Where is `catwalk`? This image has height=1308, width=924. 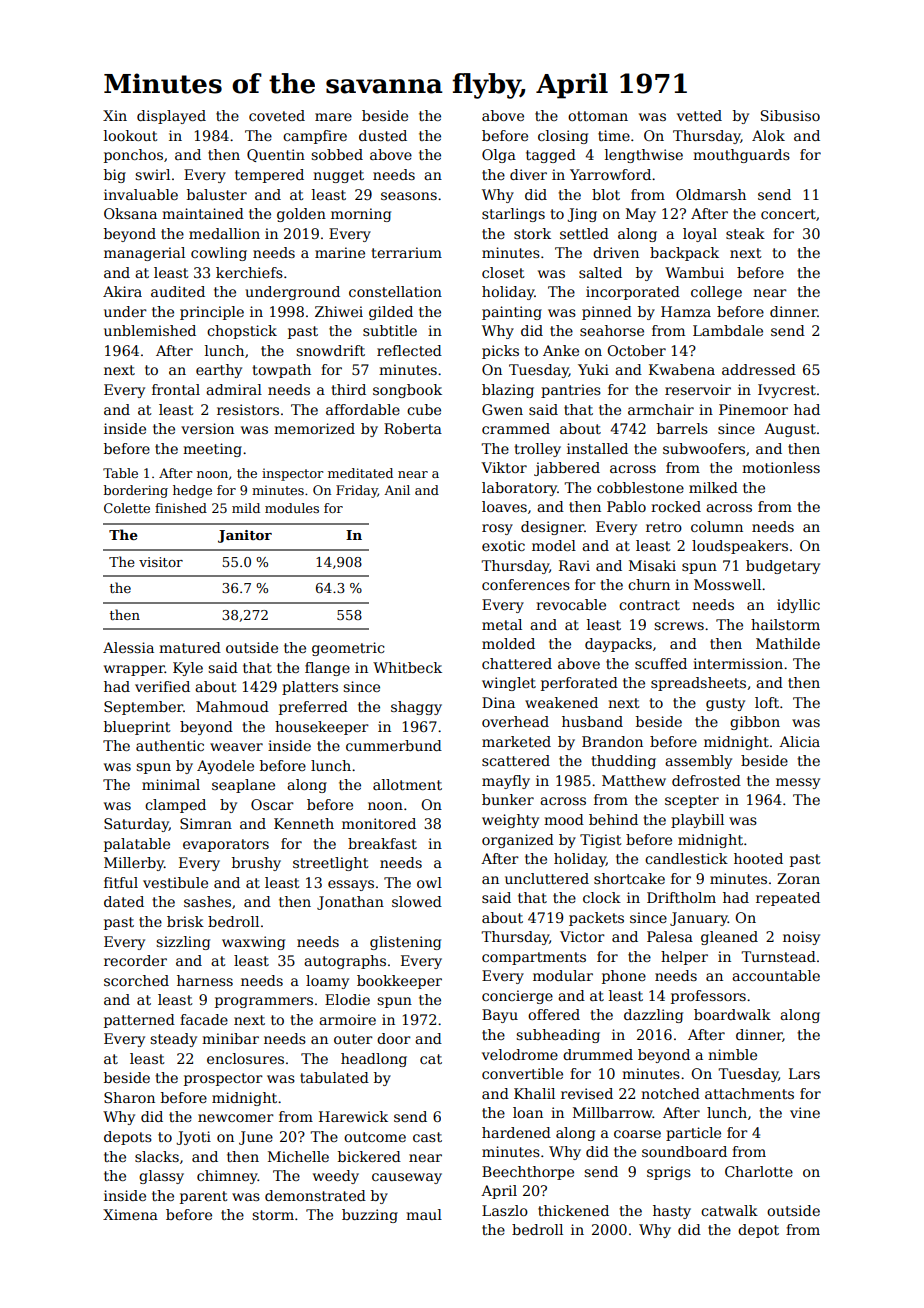 catwalk is located at coordinates (729, 1210).
